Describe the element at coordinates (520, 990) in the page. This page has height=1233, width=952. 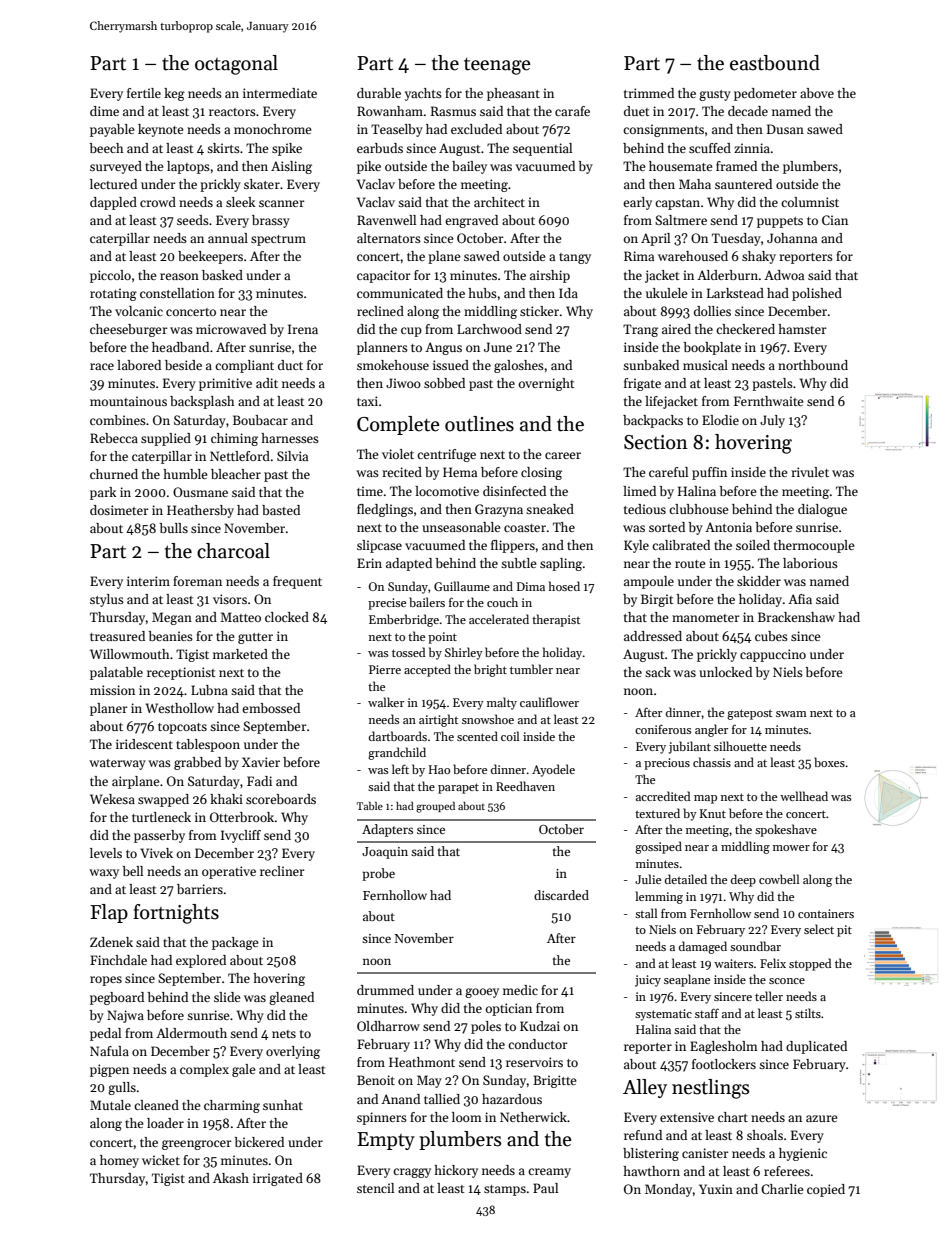
I see `medic` at that location.
